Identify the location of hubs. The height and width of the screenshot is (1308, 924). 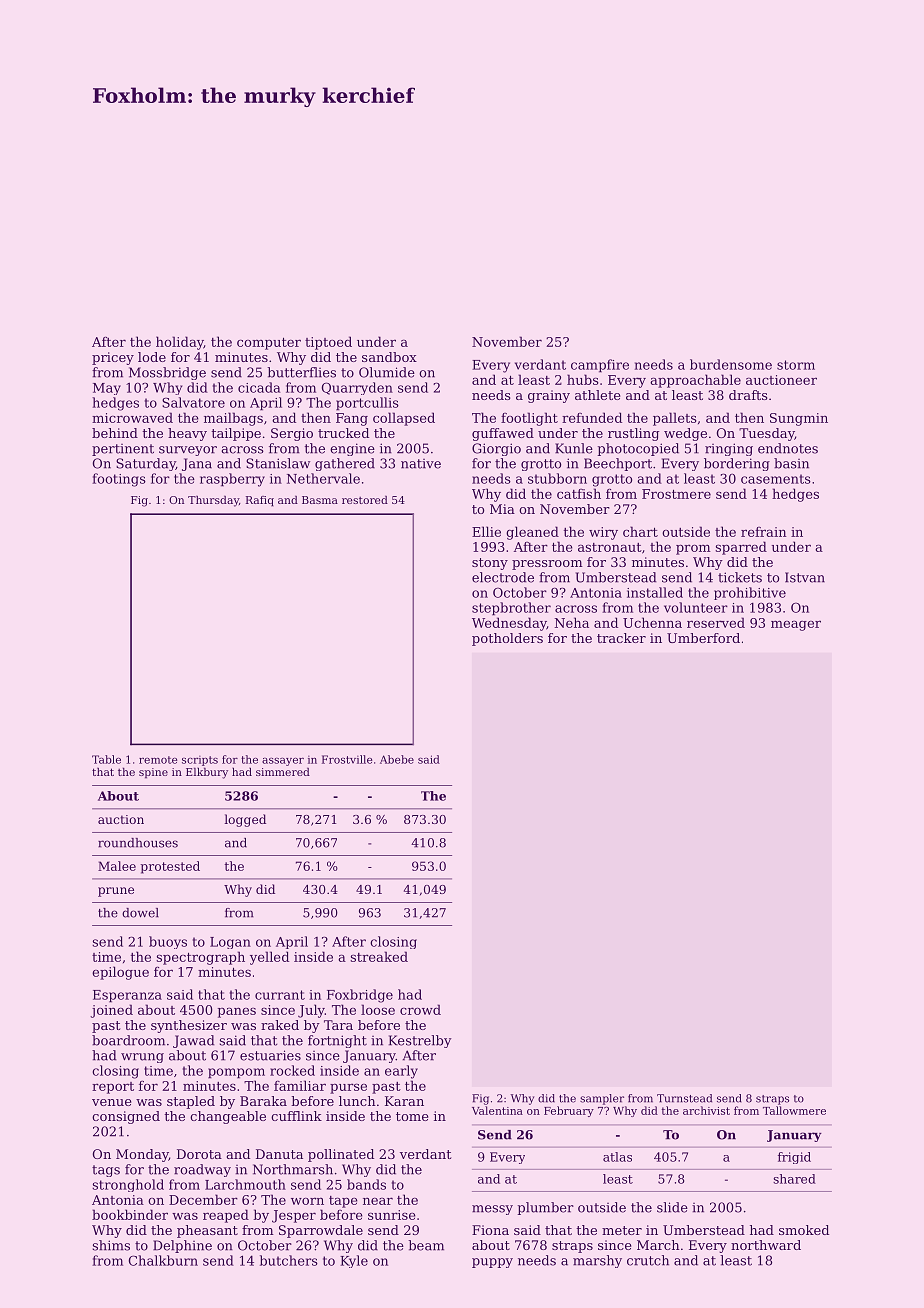
(583, 379).
